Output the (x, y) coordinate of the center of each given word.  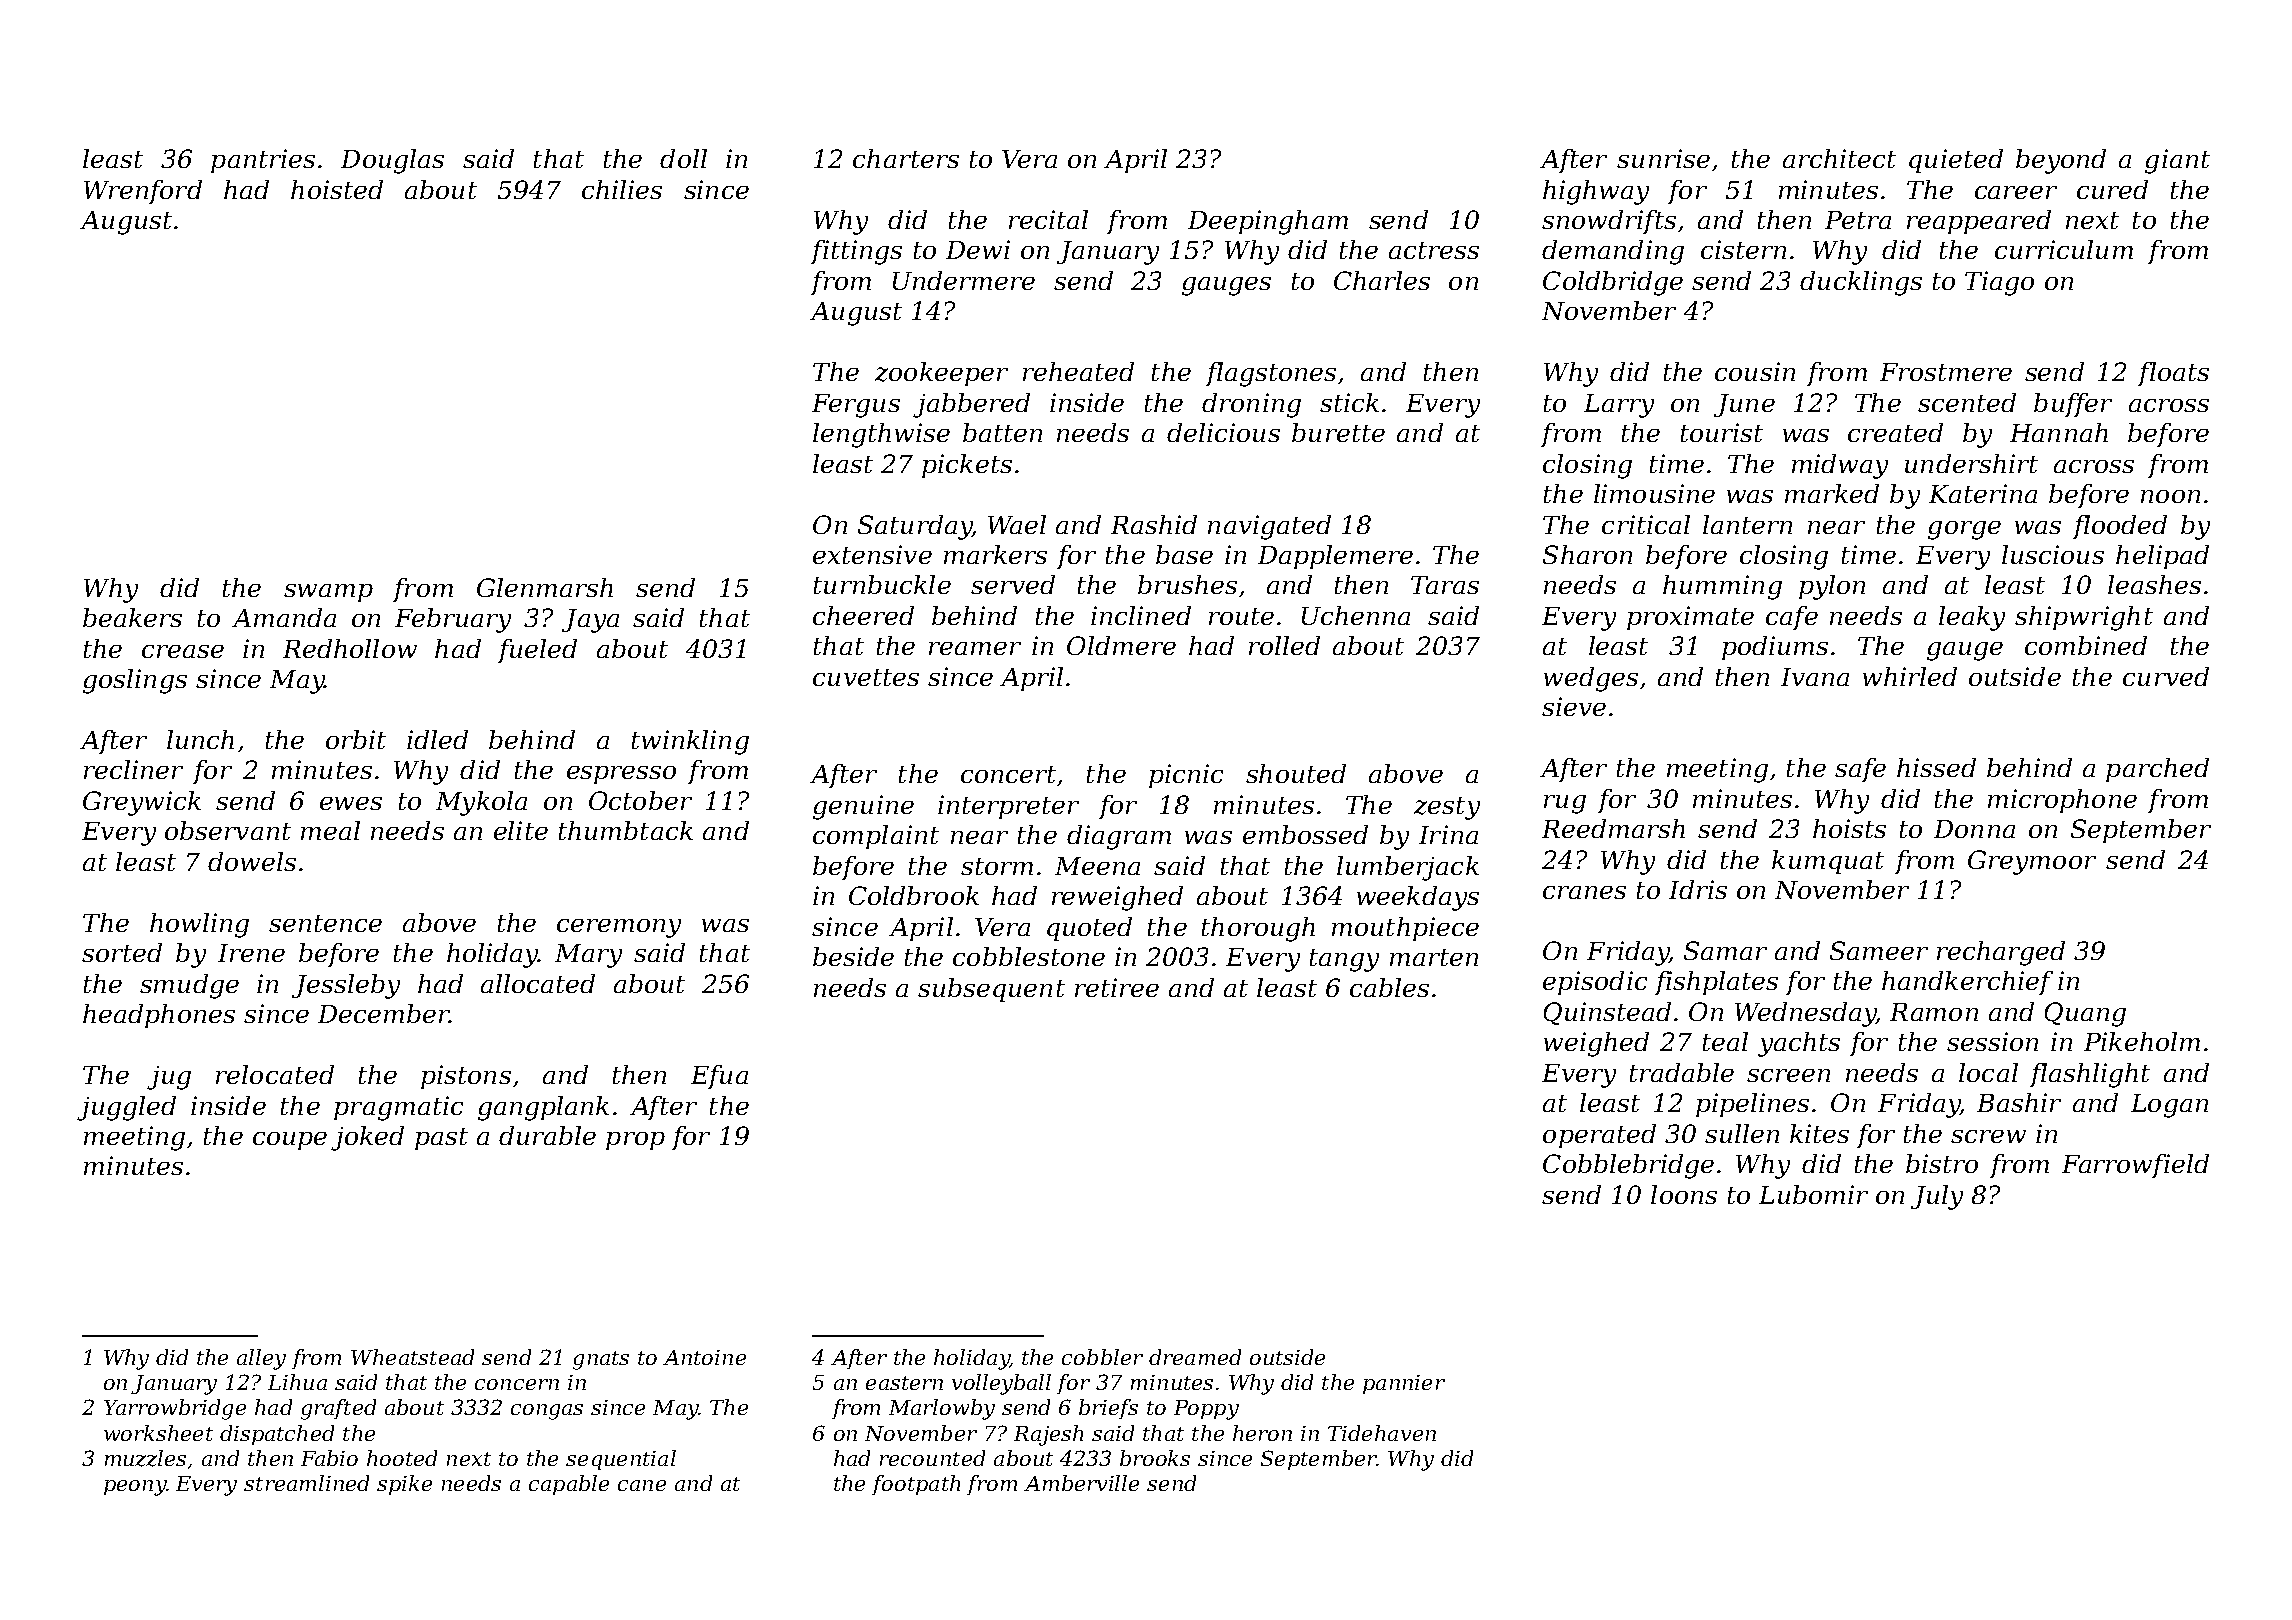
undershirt (1971, 463)
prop (635, 1141)
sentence (325, 923)
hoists (1849, 828)
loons (1684, 1194)
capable (569, 1485)
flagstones (1271, 374)
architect (1839, 158)
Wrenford (143, 192)
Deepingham (1268, 222)
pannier (1404, 1384)
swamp (328, 593)
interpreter (1008, 807)
